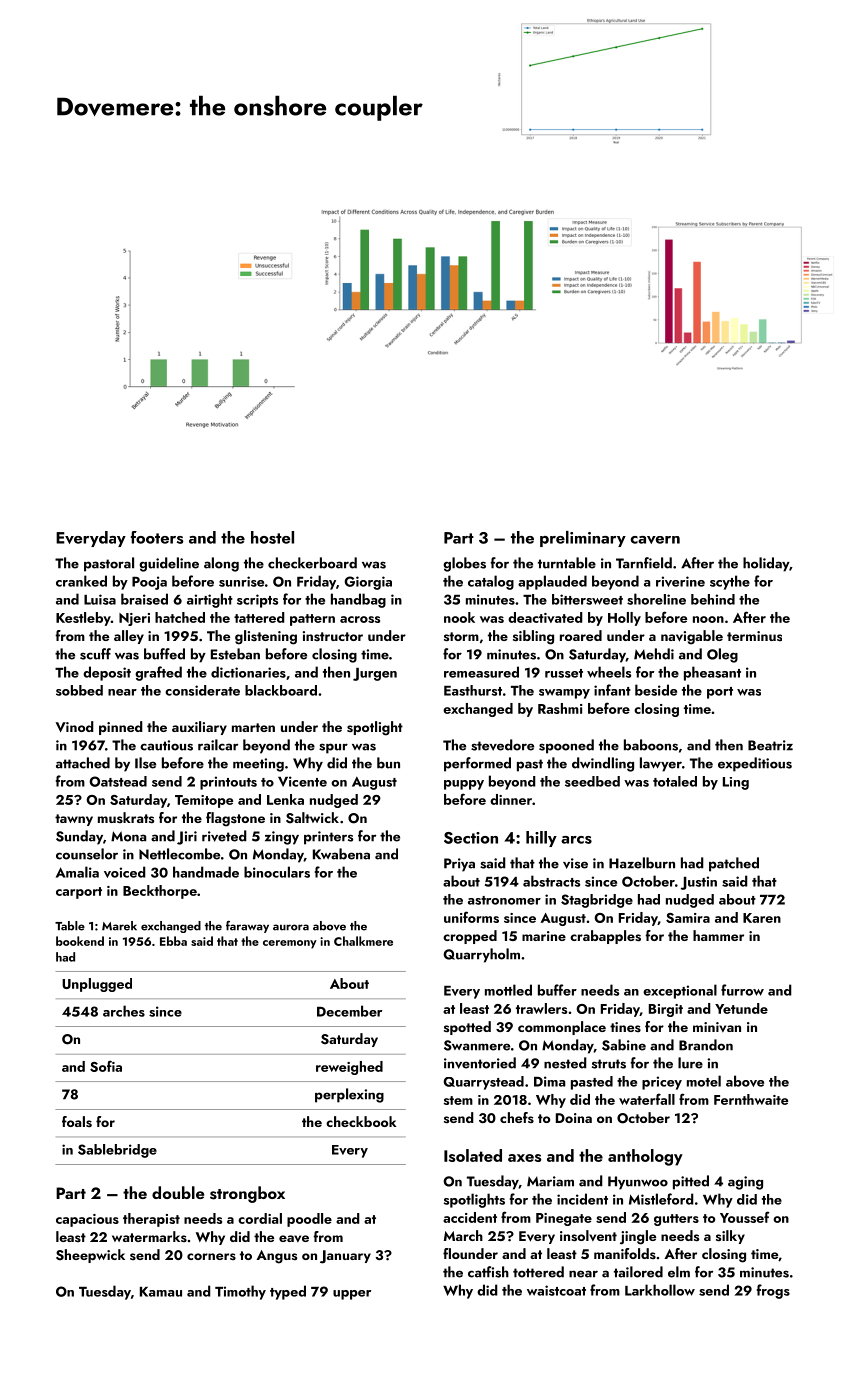  I want to click on frogs, so click(773, 1291).
